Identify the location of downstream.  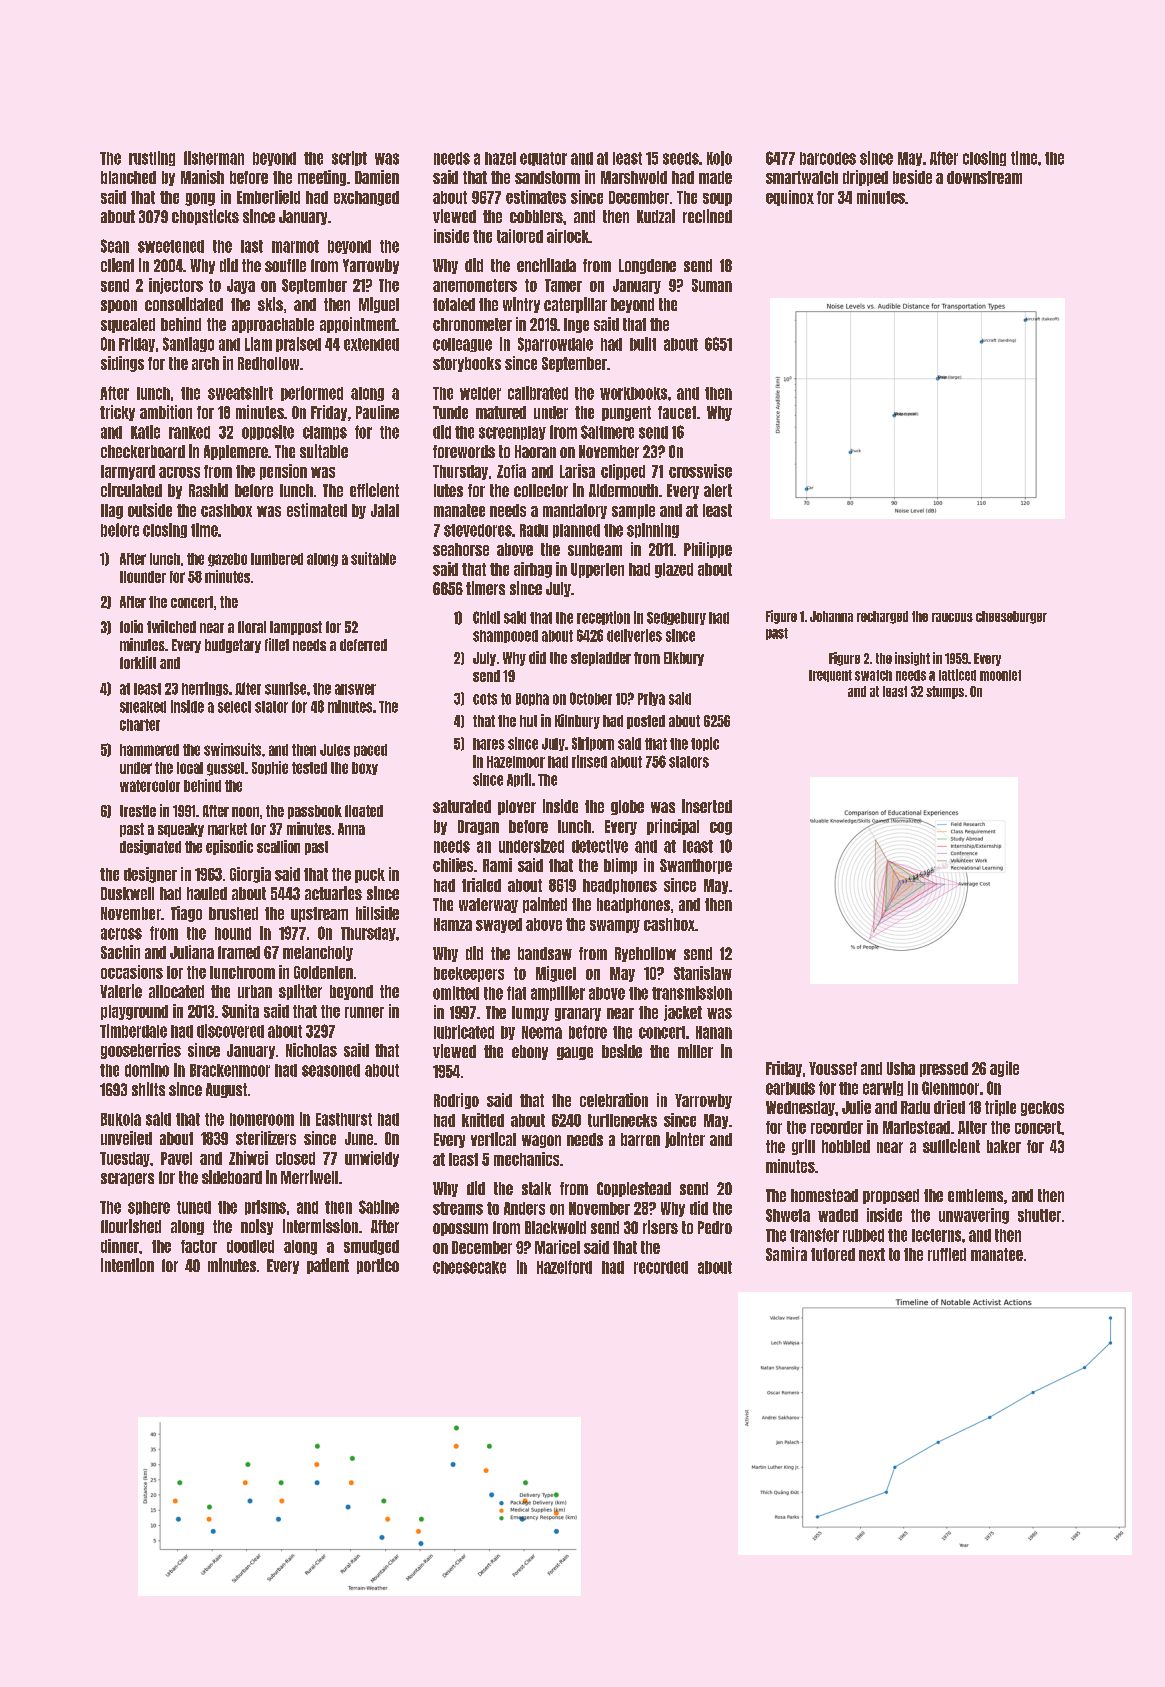
(984, 177).
